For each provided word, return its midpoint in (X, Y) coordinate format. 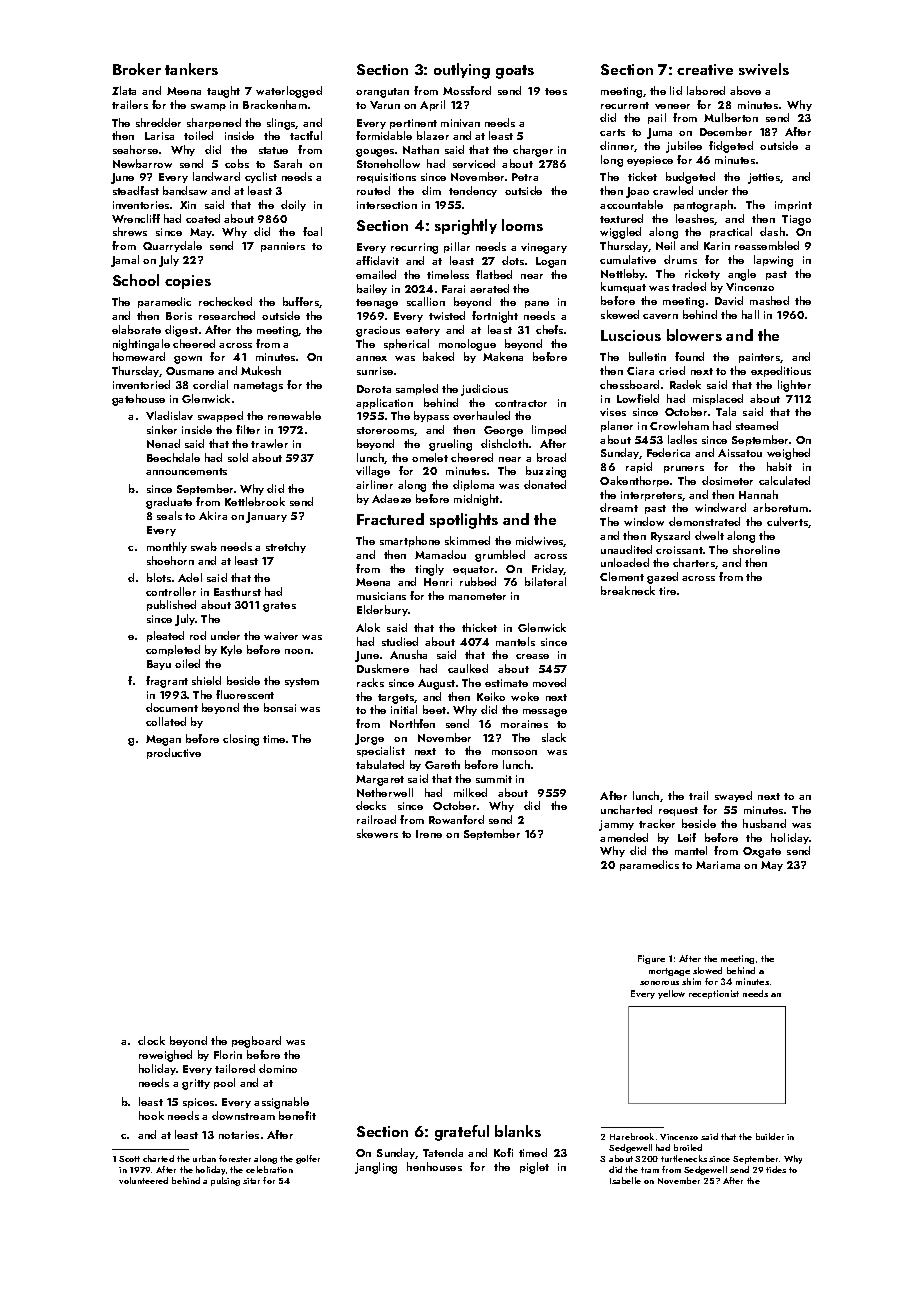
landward (216, 176)
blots (159, 577)
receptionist (714, 994)
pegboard (256, 1042)
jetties (764, 178)
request (678, 811)
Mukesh (261, 370)
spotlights (464, 521)
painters (760, 358)
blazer (433, 135)
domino (278, 1068)
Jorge (369, 739)
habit (779, 466)
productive (174, 753)
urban (204, 1158)
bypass (431, 416)
